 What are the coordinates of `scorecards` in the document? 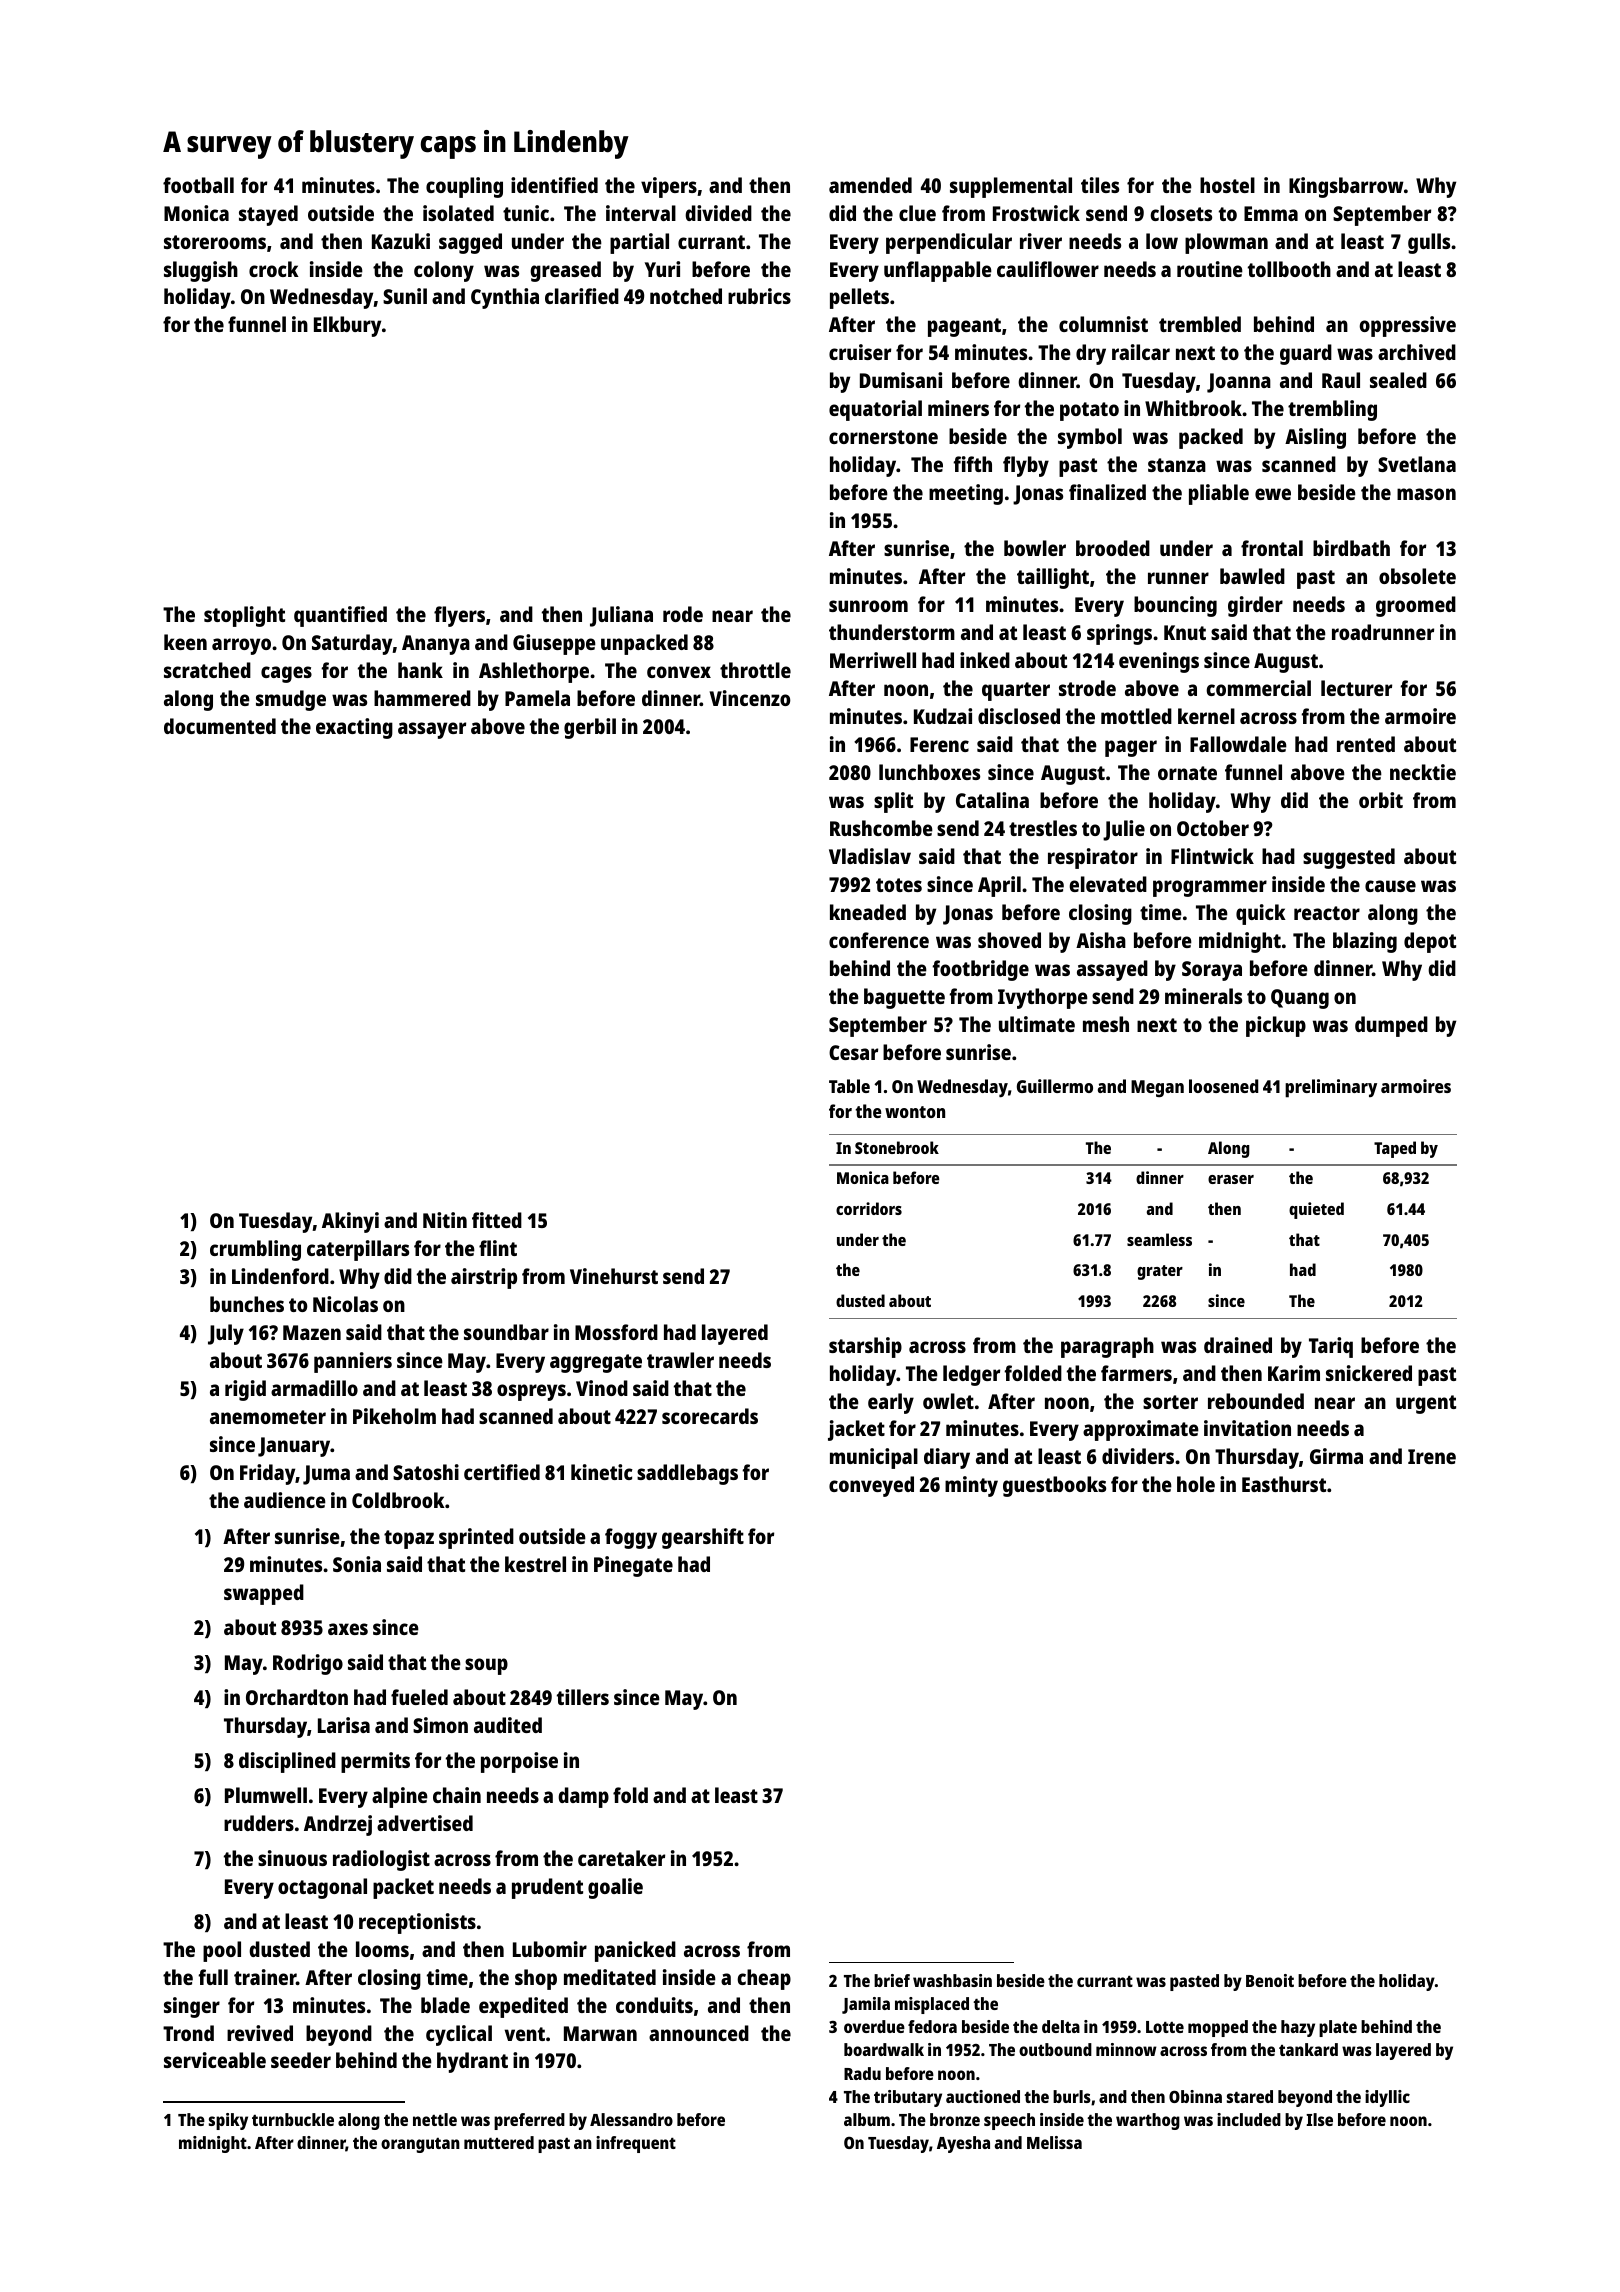 It's located at (710, 1416).
